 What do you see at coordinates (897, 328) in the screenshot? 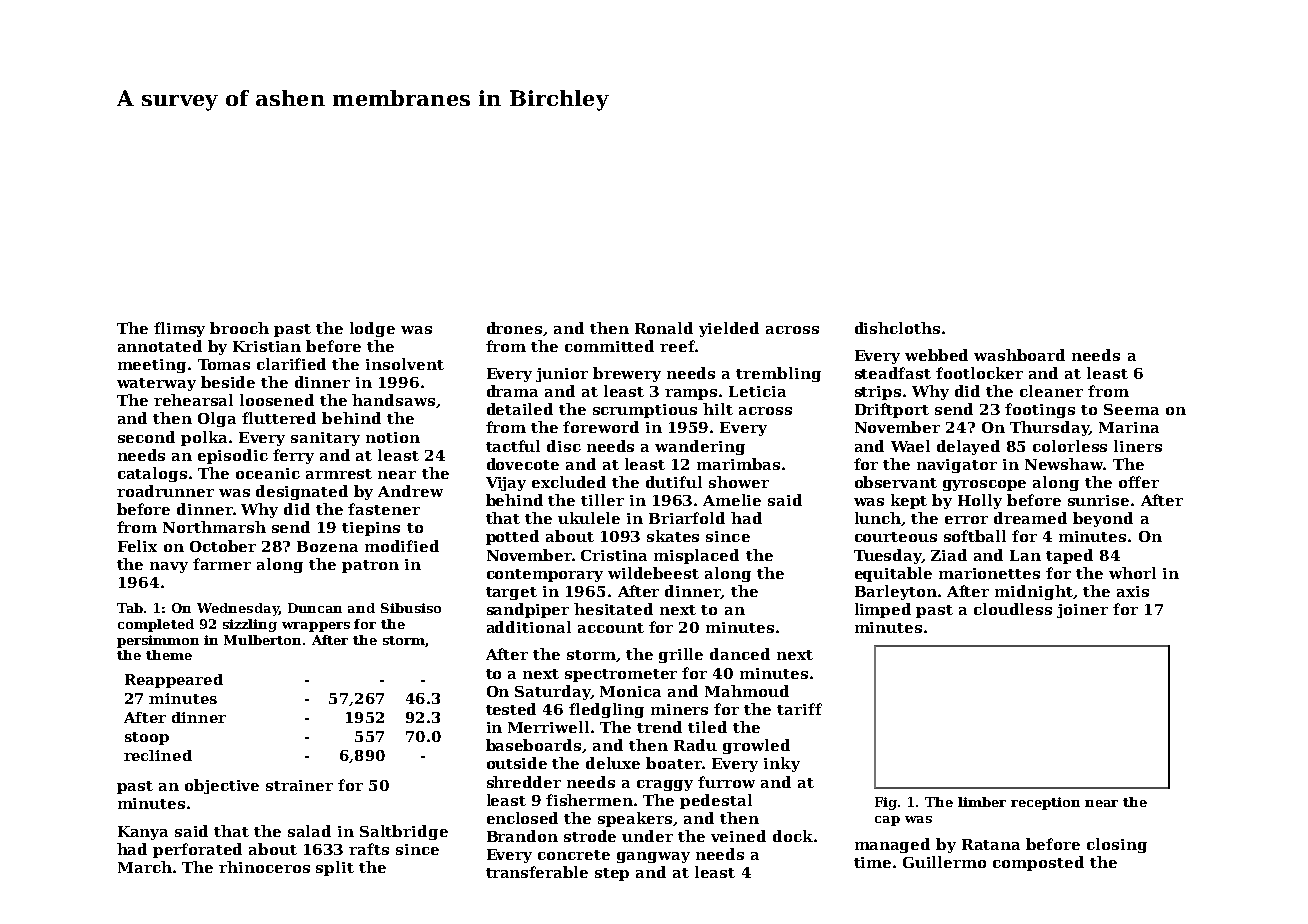
I see `dishcloths` at bounding box center [897, 328].
